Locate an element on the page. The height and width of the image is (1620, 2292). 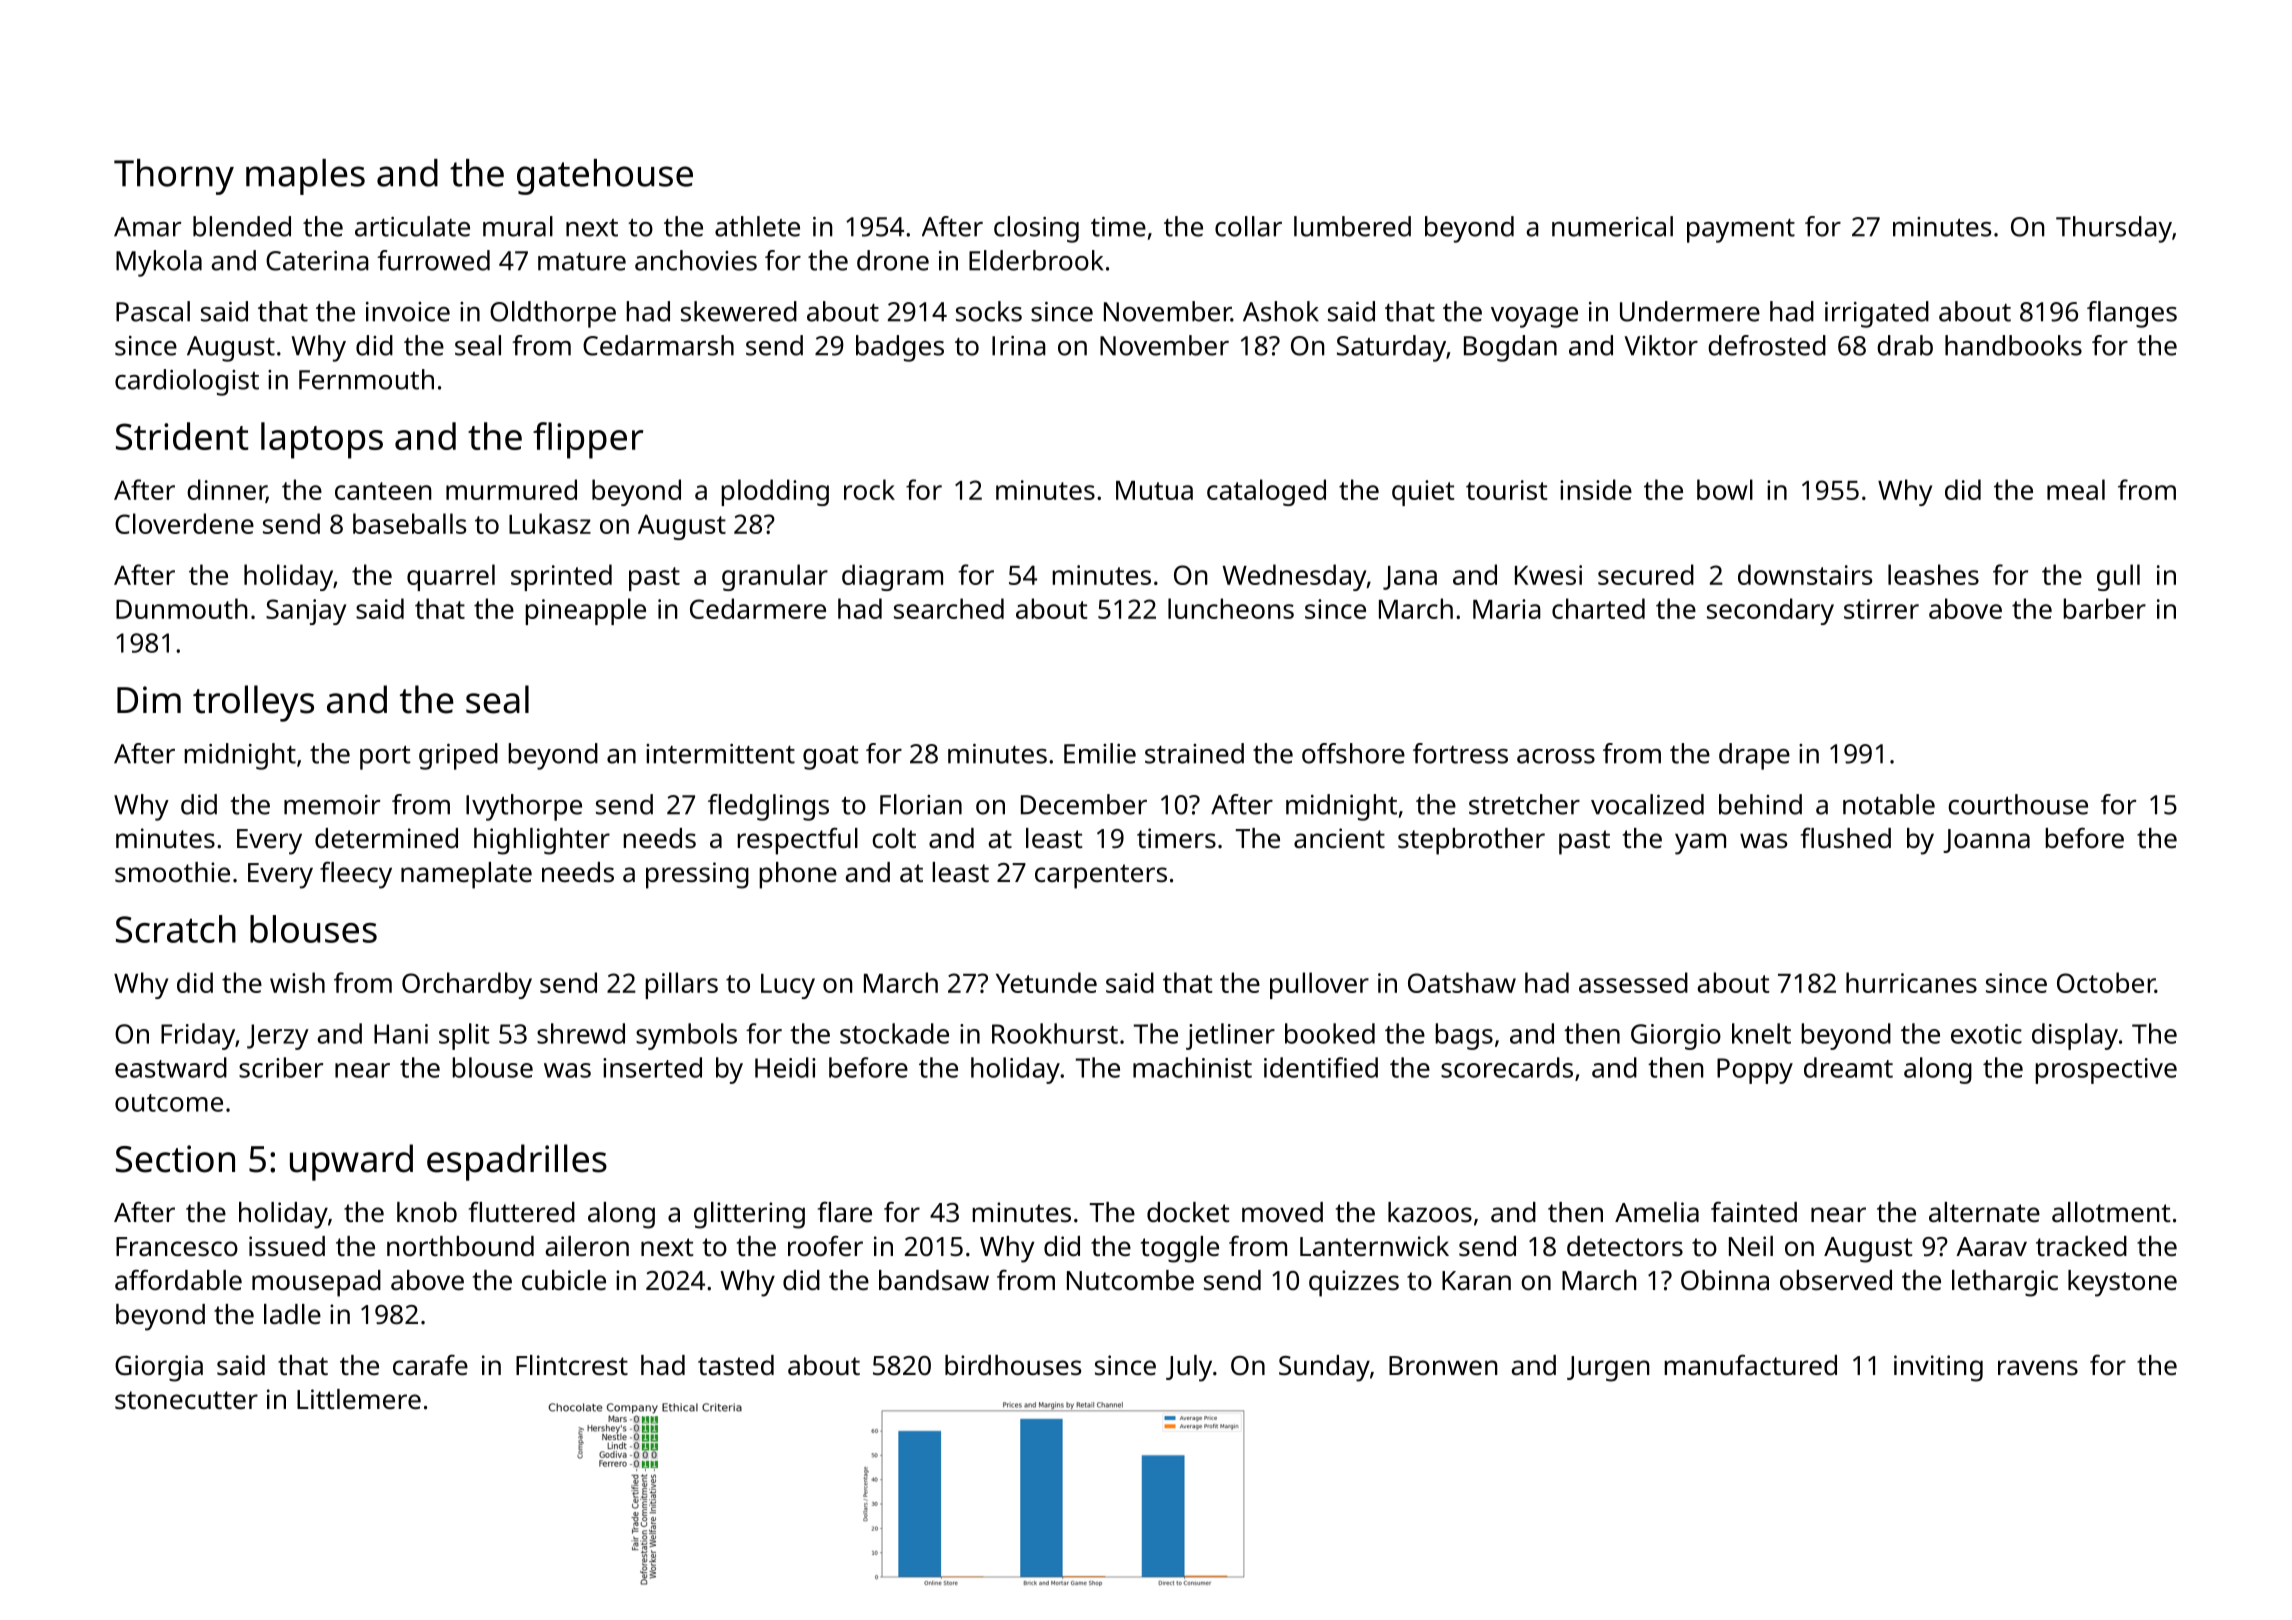
lumbered is located at coordinates (1352, 226).
